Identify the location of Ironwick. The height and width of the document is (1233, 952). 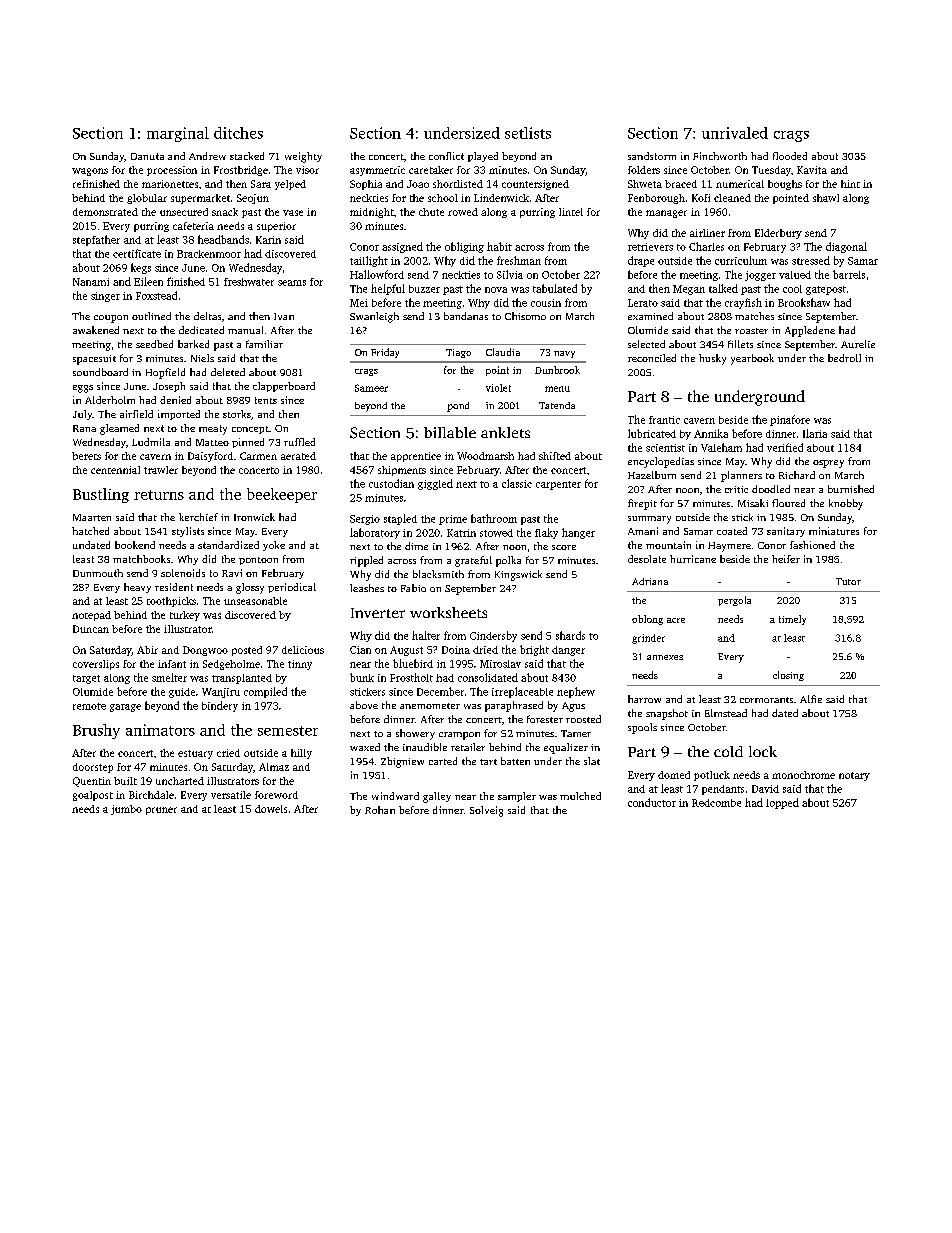
(254, 517).
